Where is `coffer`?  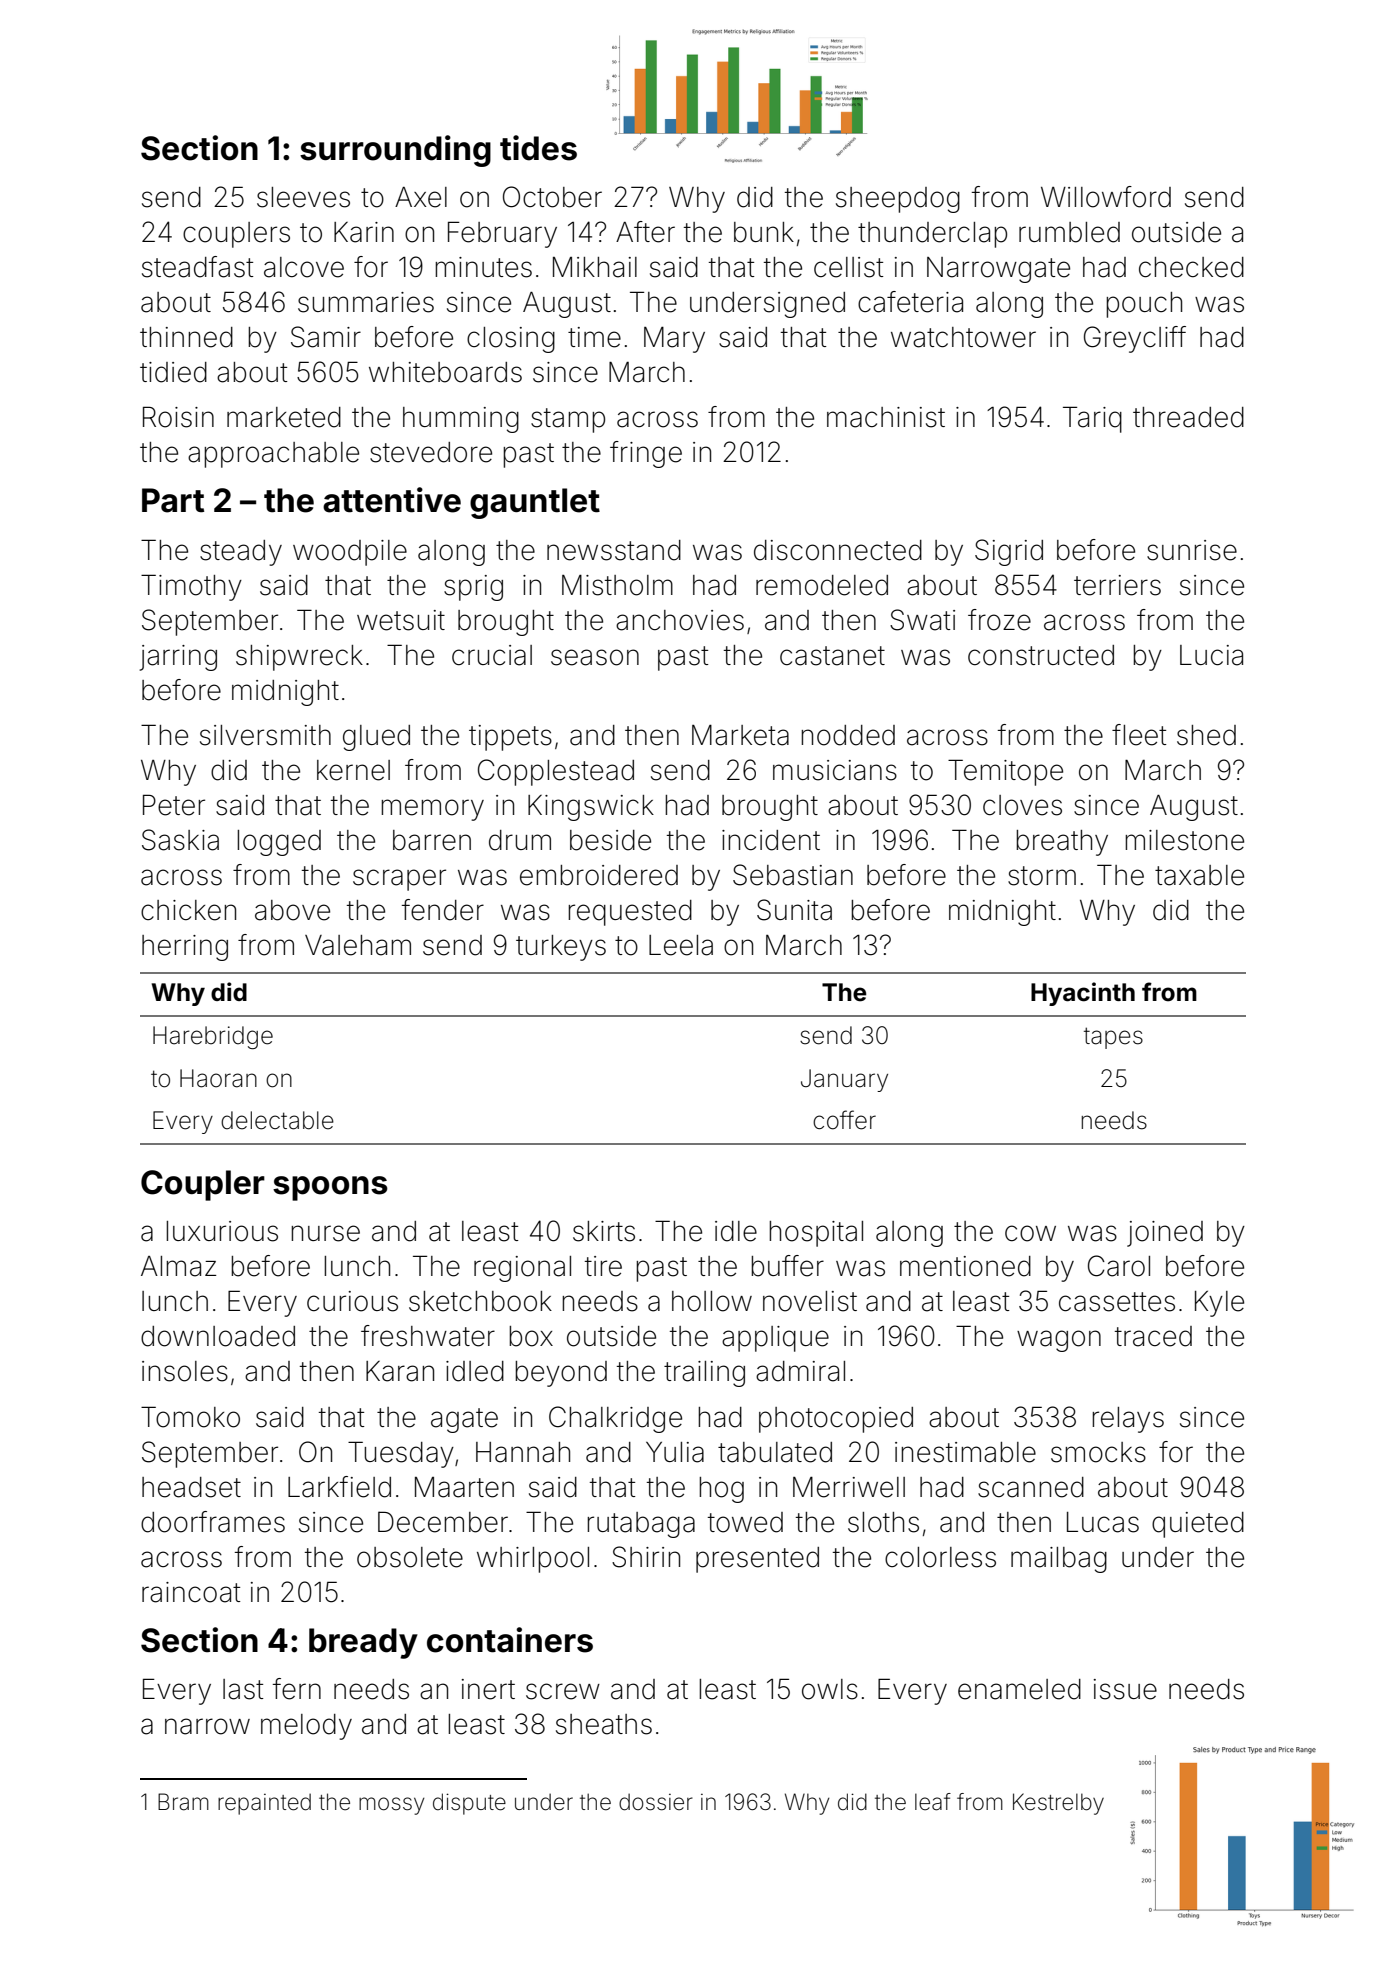
coffer is located at coordinates (844, 1120).
